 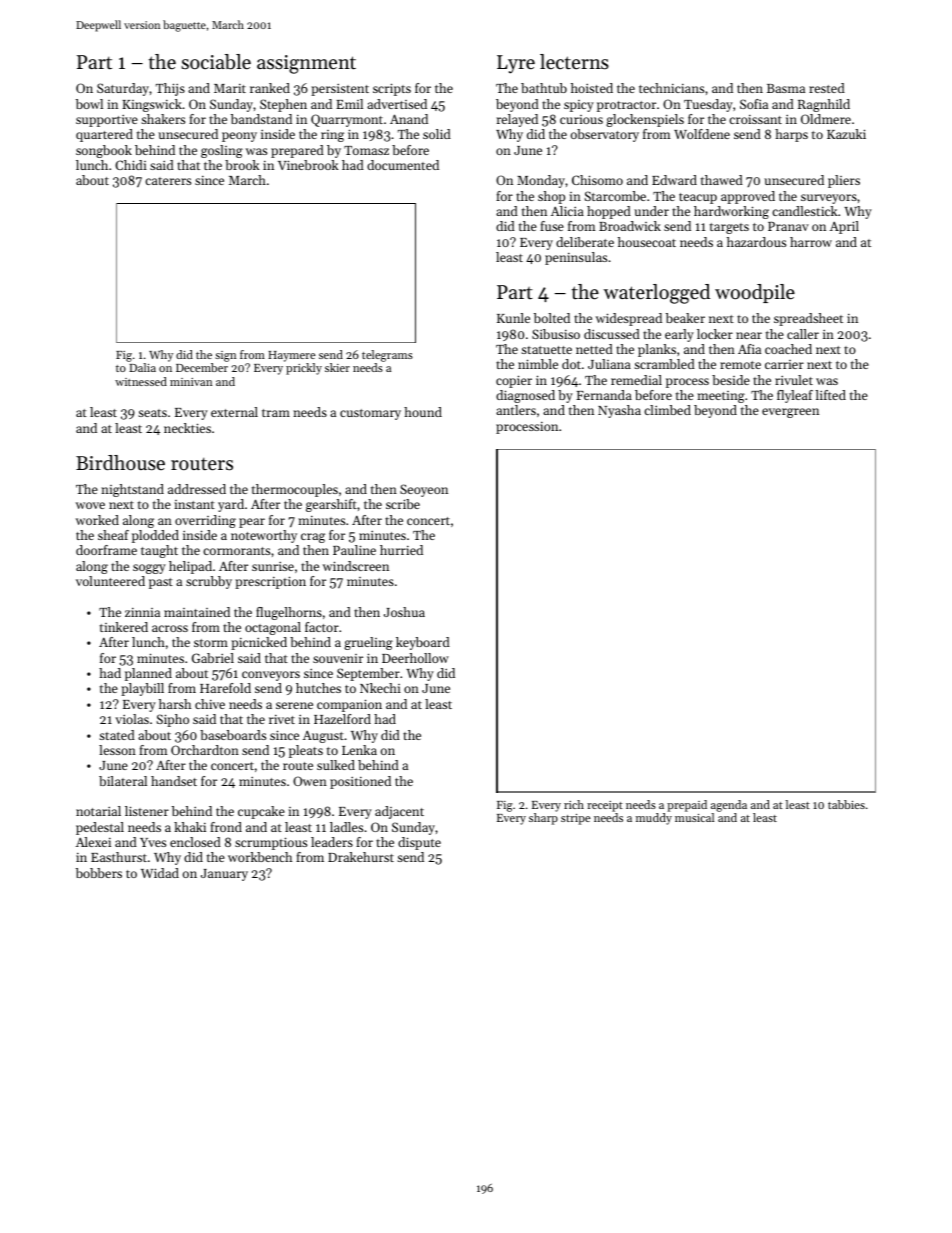 I want to click on lecterns, so click(x=574, y=62).
